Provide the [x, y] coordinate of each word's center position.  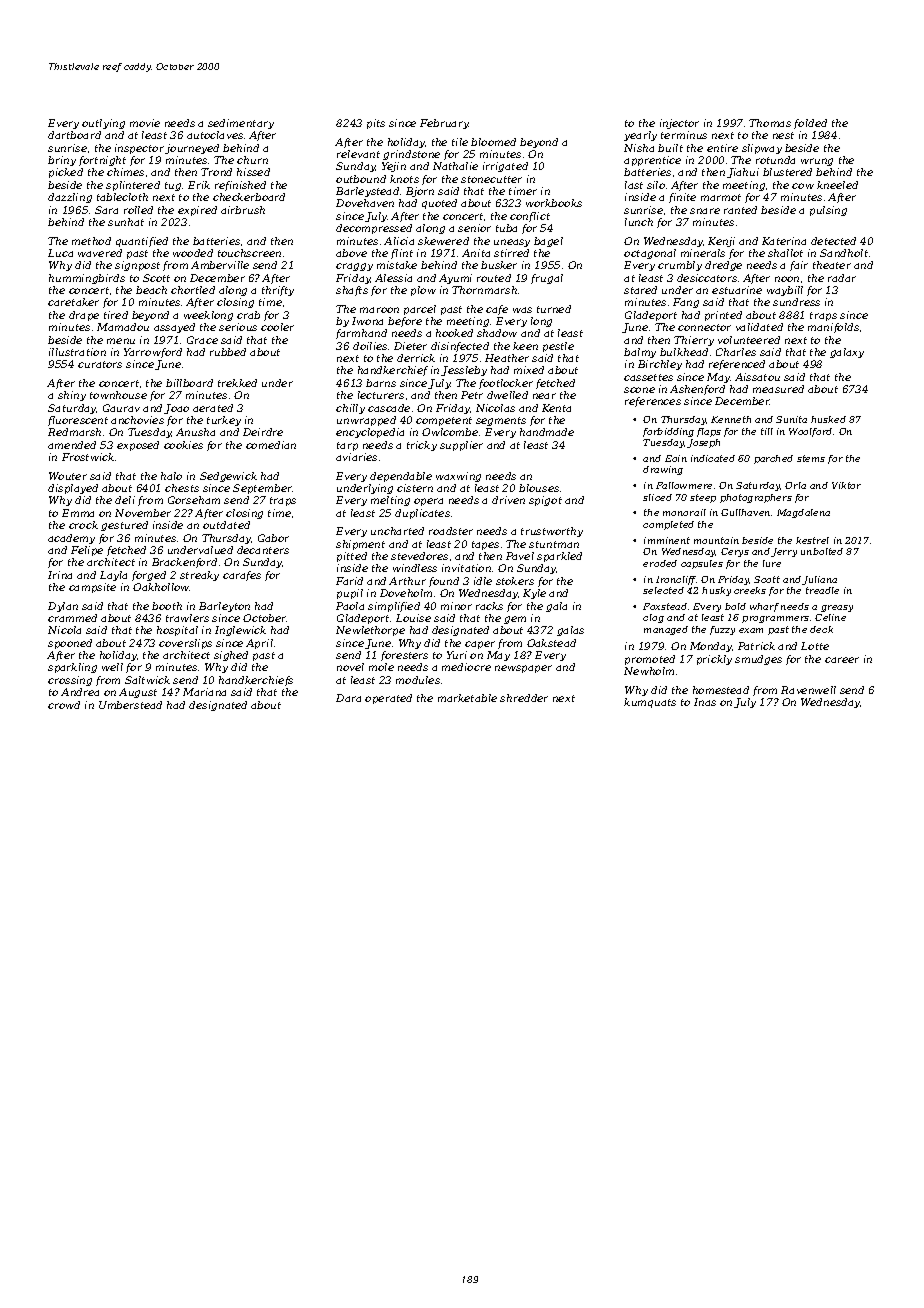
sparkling [72, 668]
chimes [125, 172]
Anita [476, 253]
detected [833, 241]
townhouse [118, 395]
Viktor [846, 485]
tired [116, 315]
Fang [686, 303]
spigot [545, 501]
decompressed [374, 229]
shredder [524, 698]
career [842, 660]
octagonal [650, 254]
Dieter [410, 346]
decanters [263, 550]
